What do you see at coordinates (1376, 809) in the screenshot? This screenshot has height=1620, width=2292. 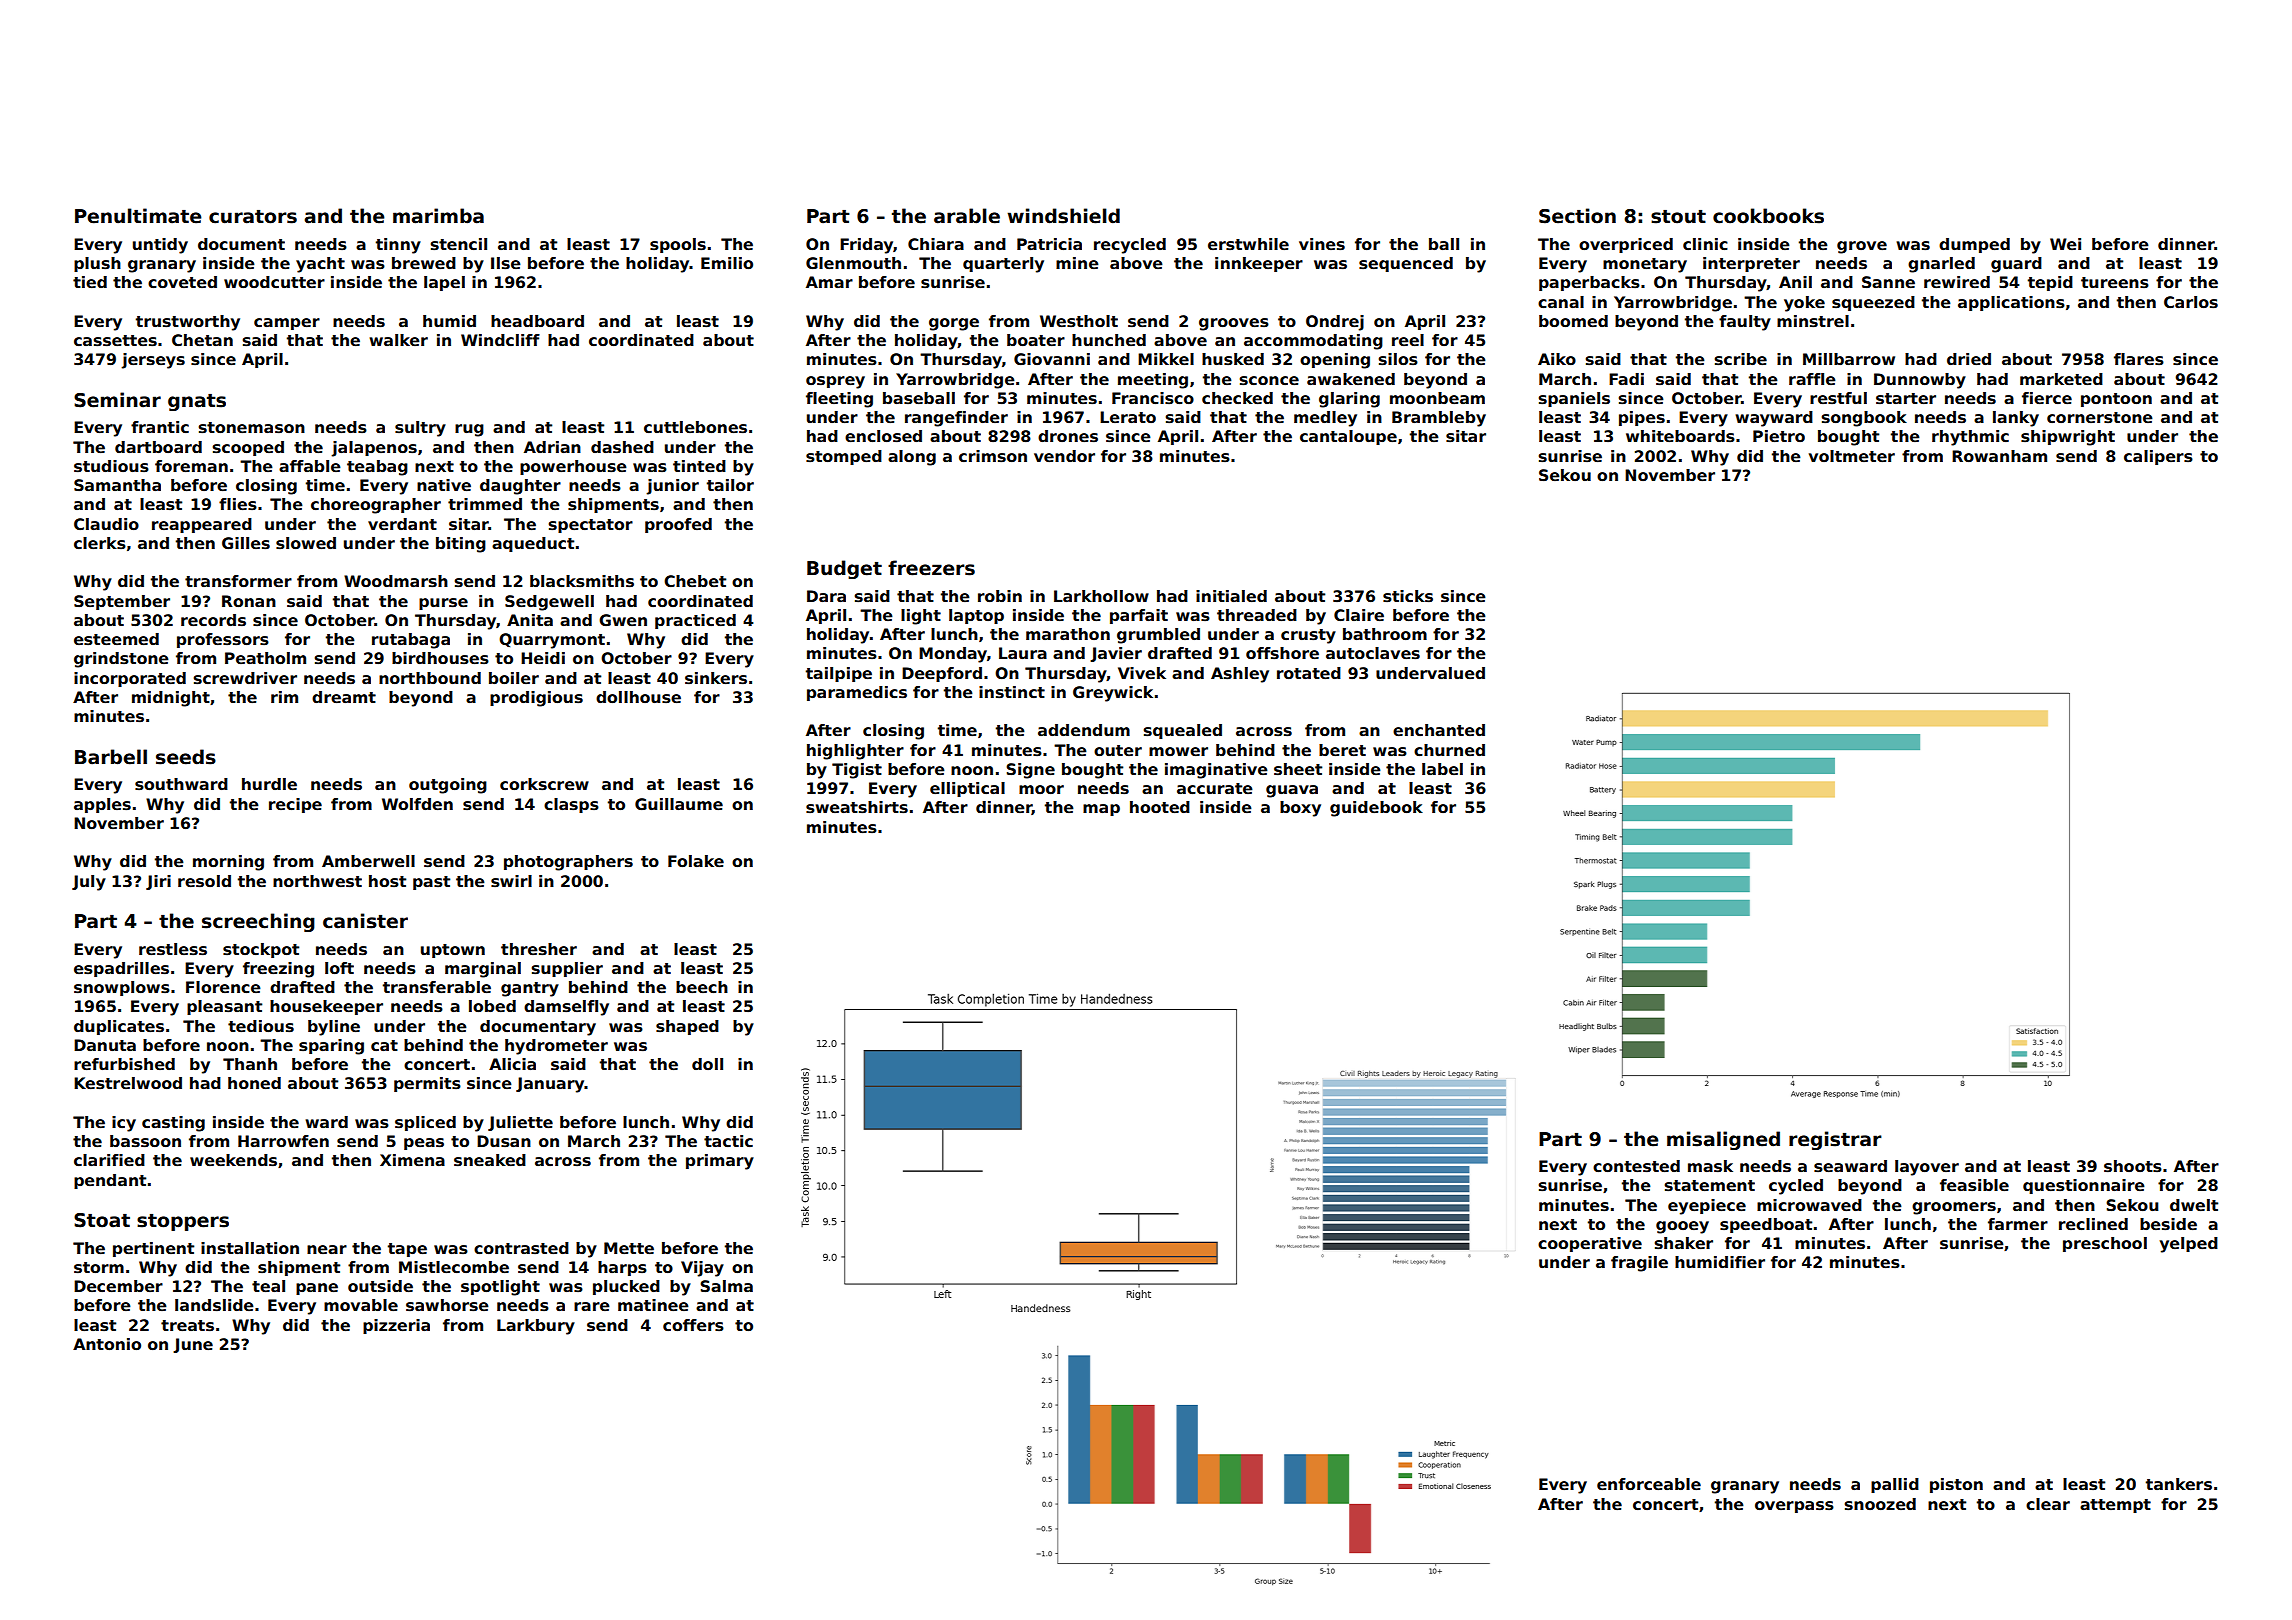 I see `guidebook` at bounding box center [1376, 809].
